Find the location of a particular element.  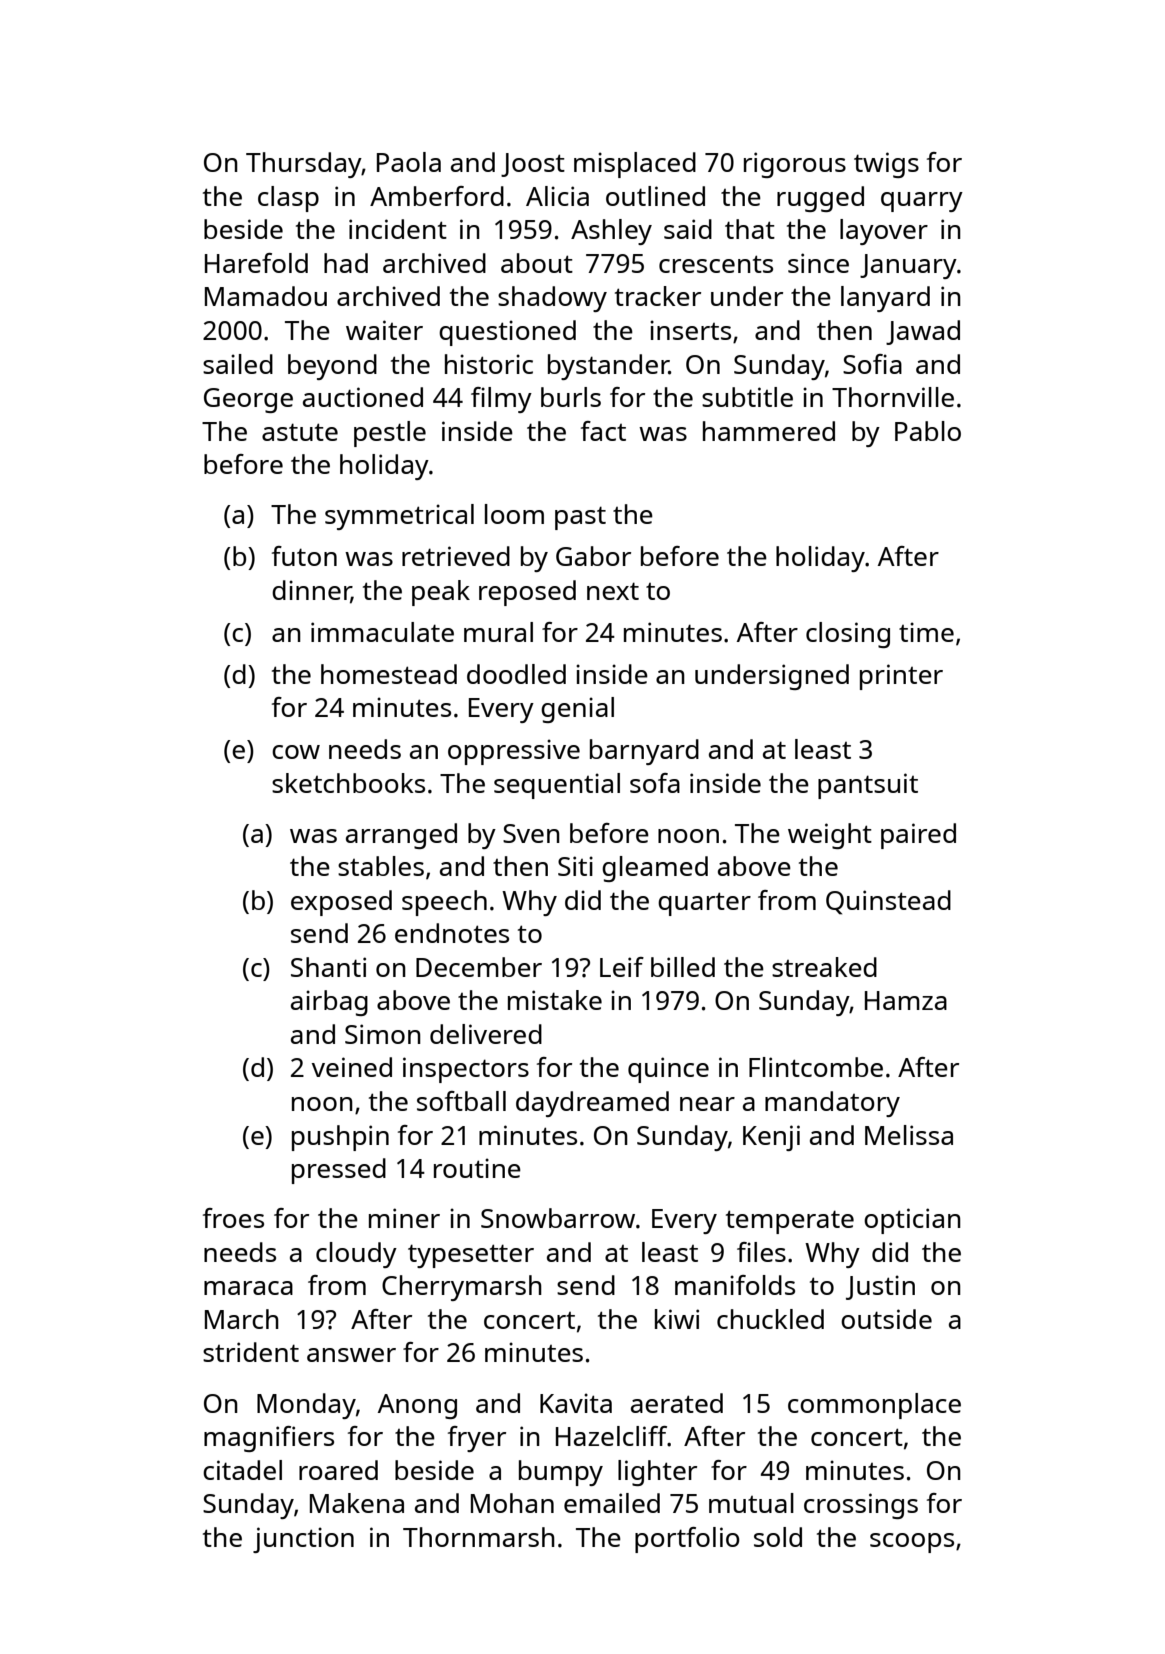

outlined is located at coordinates (655, 196).
